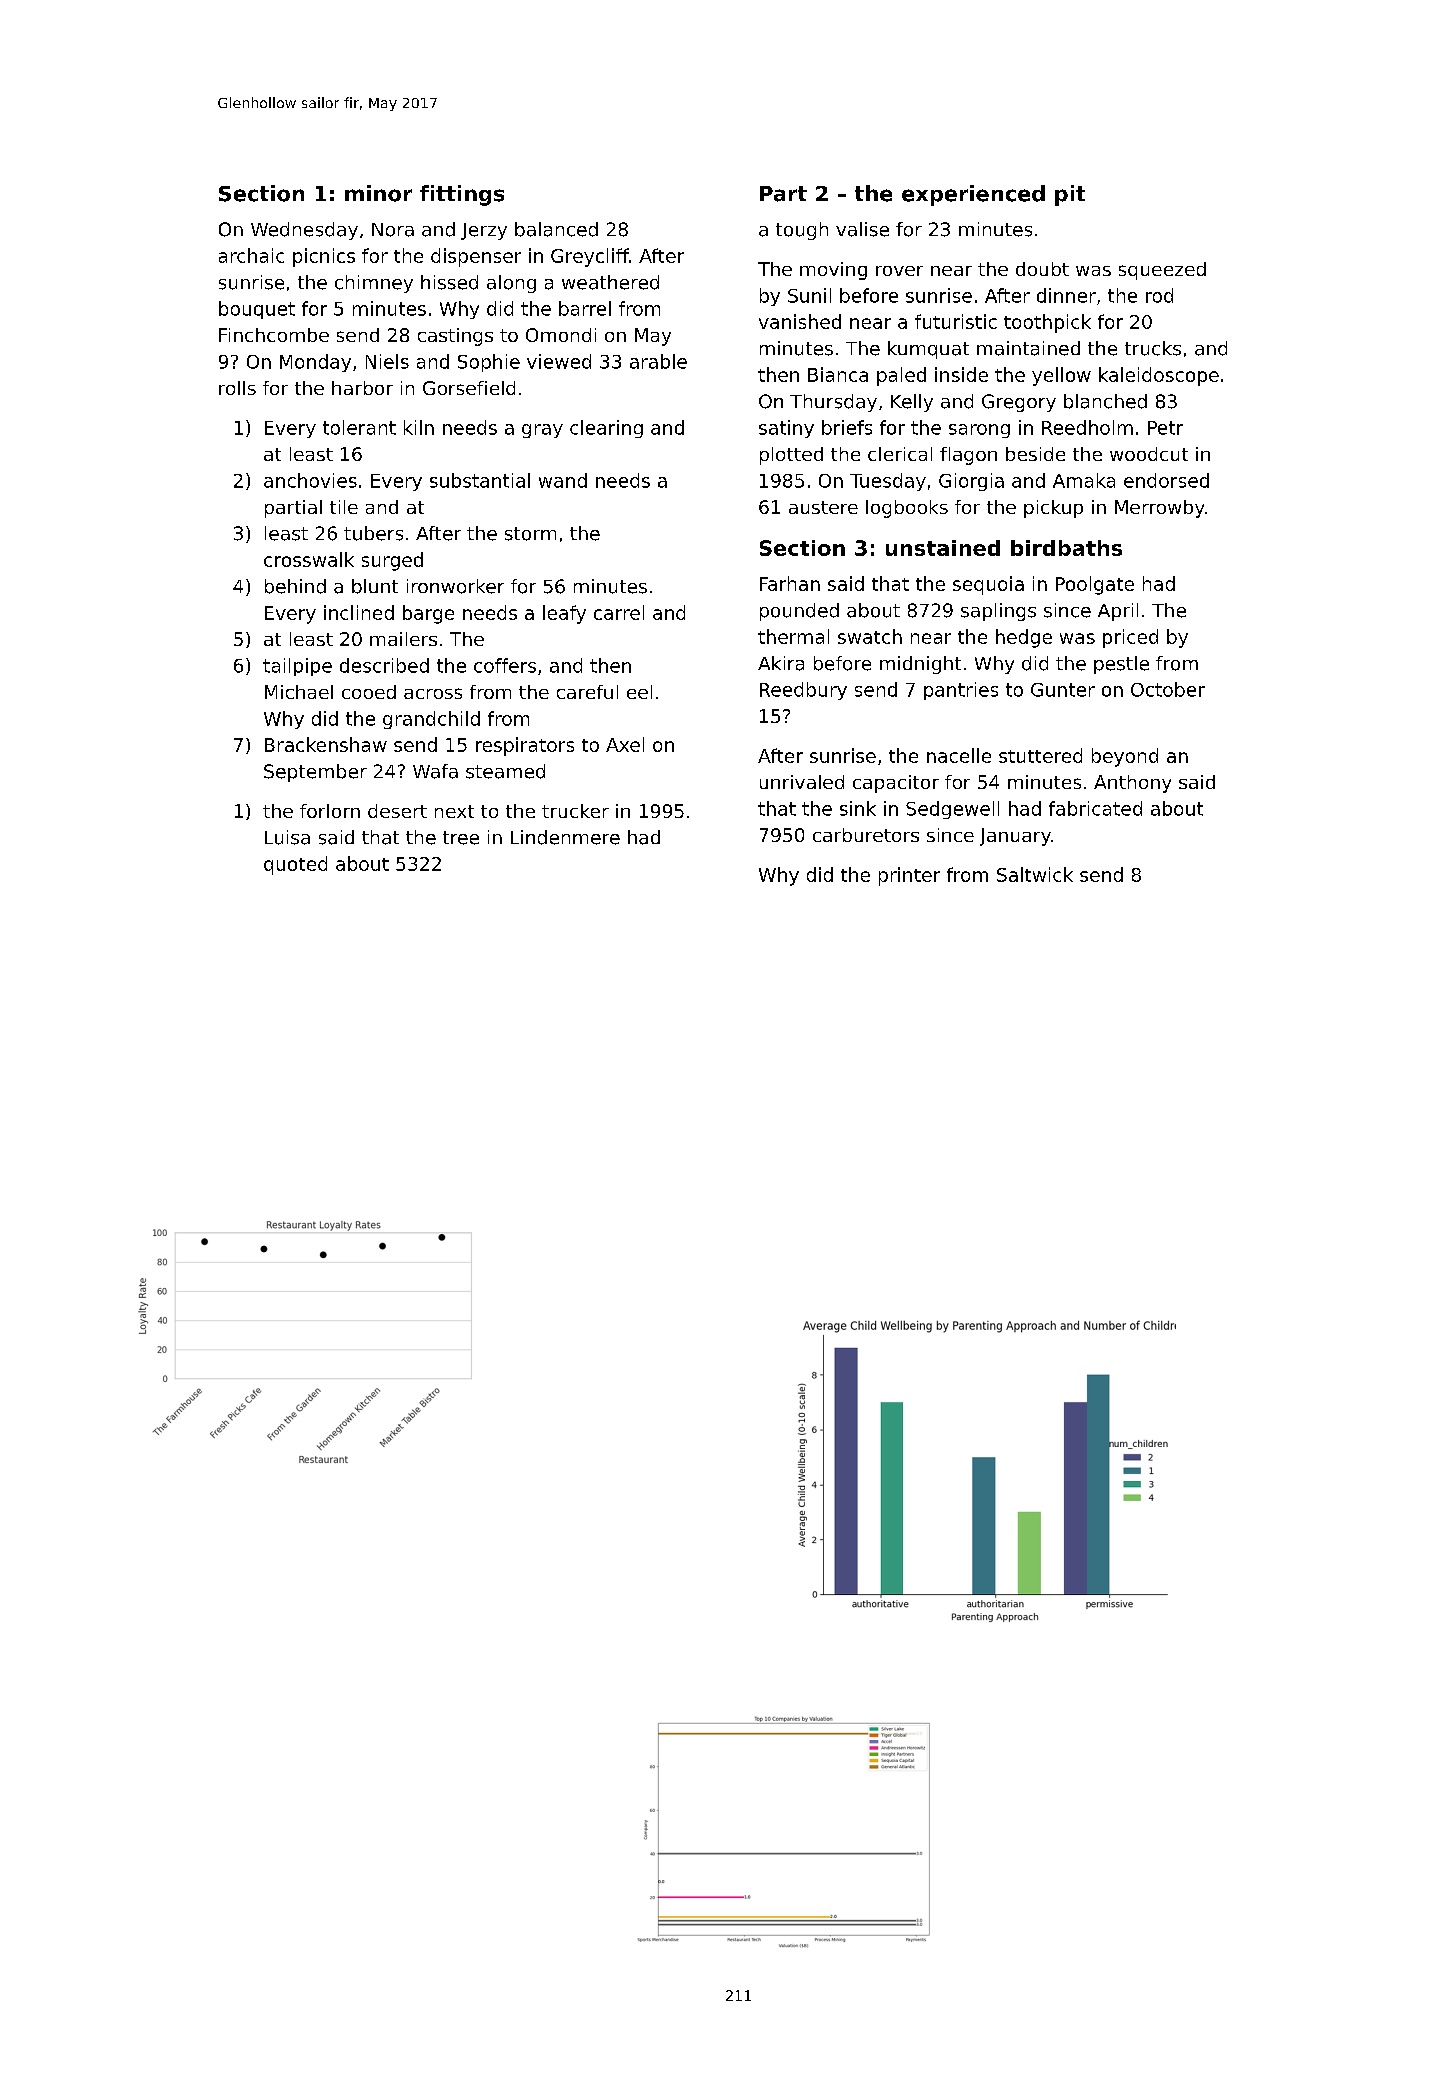  What do you see at coordinates (1024, 638) in the image?
I see `hedge` at bounding box center [1024, 638].
